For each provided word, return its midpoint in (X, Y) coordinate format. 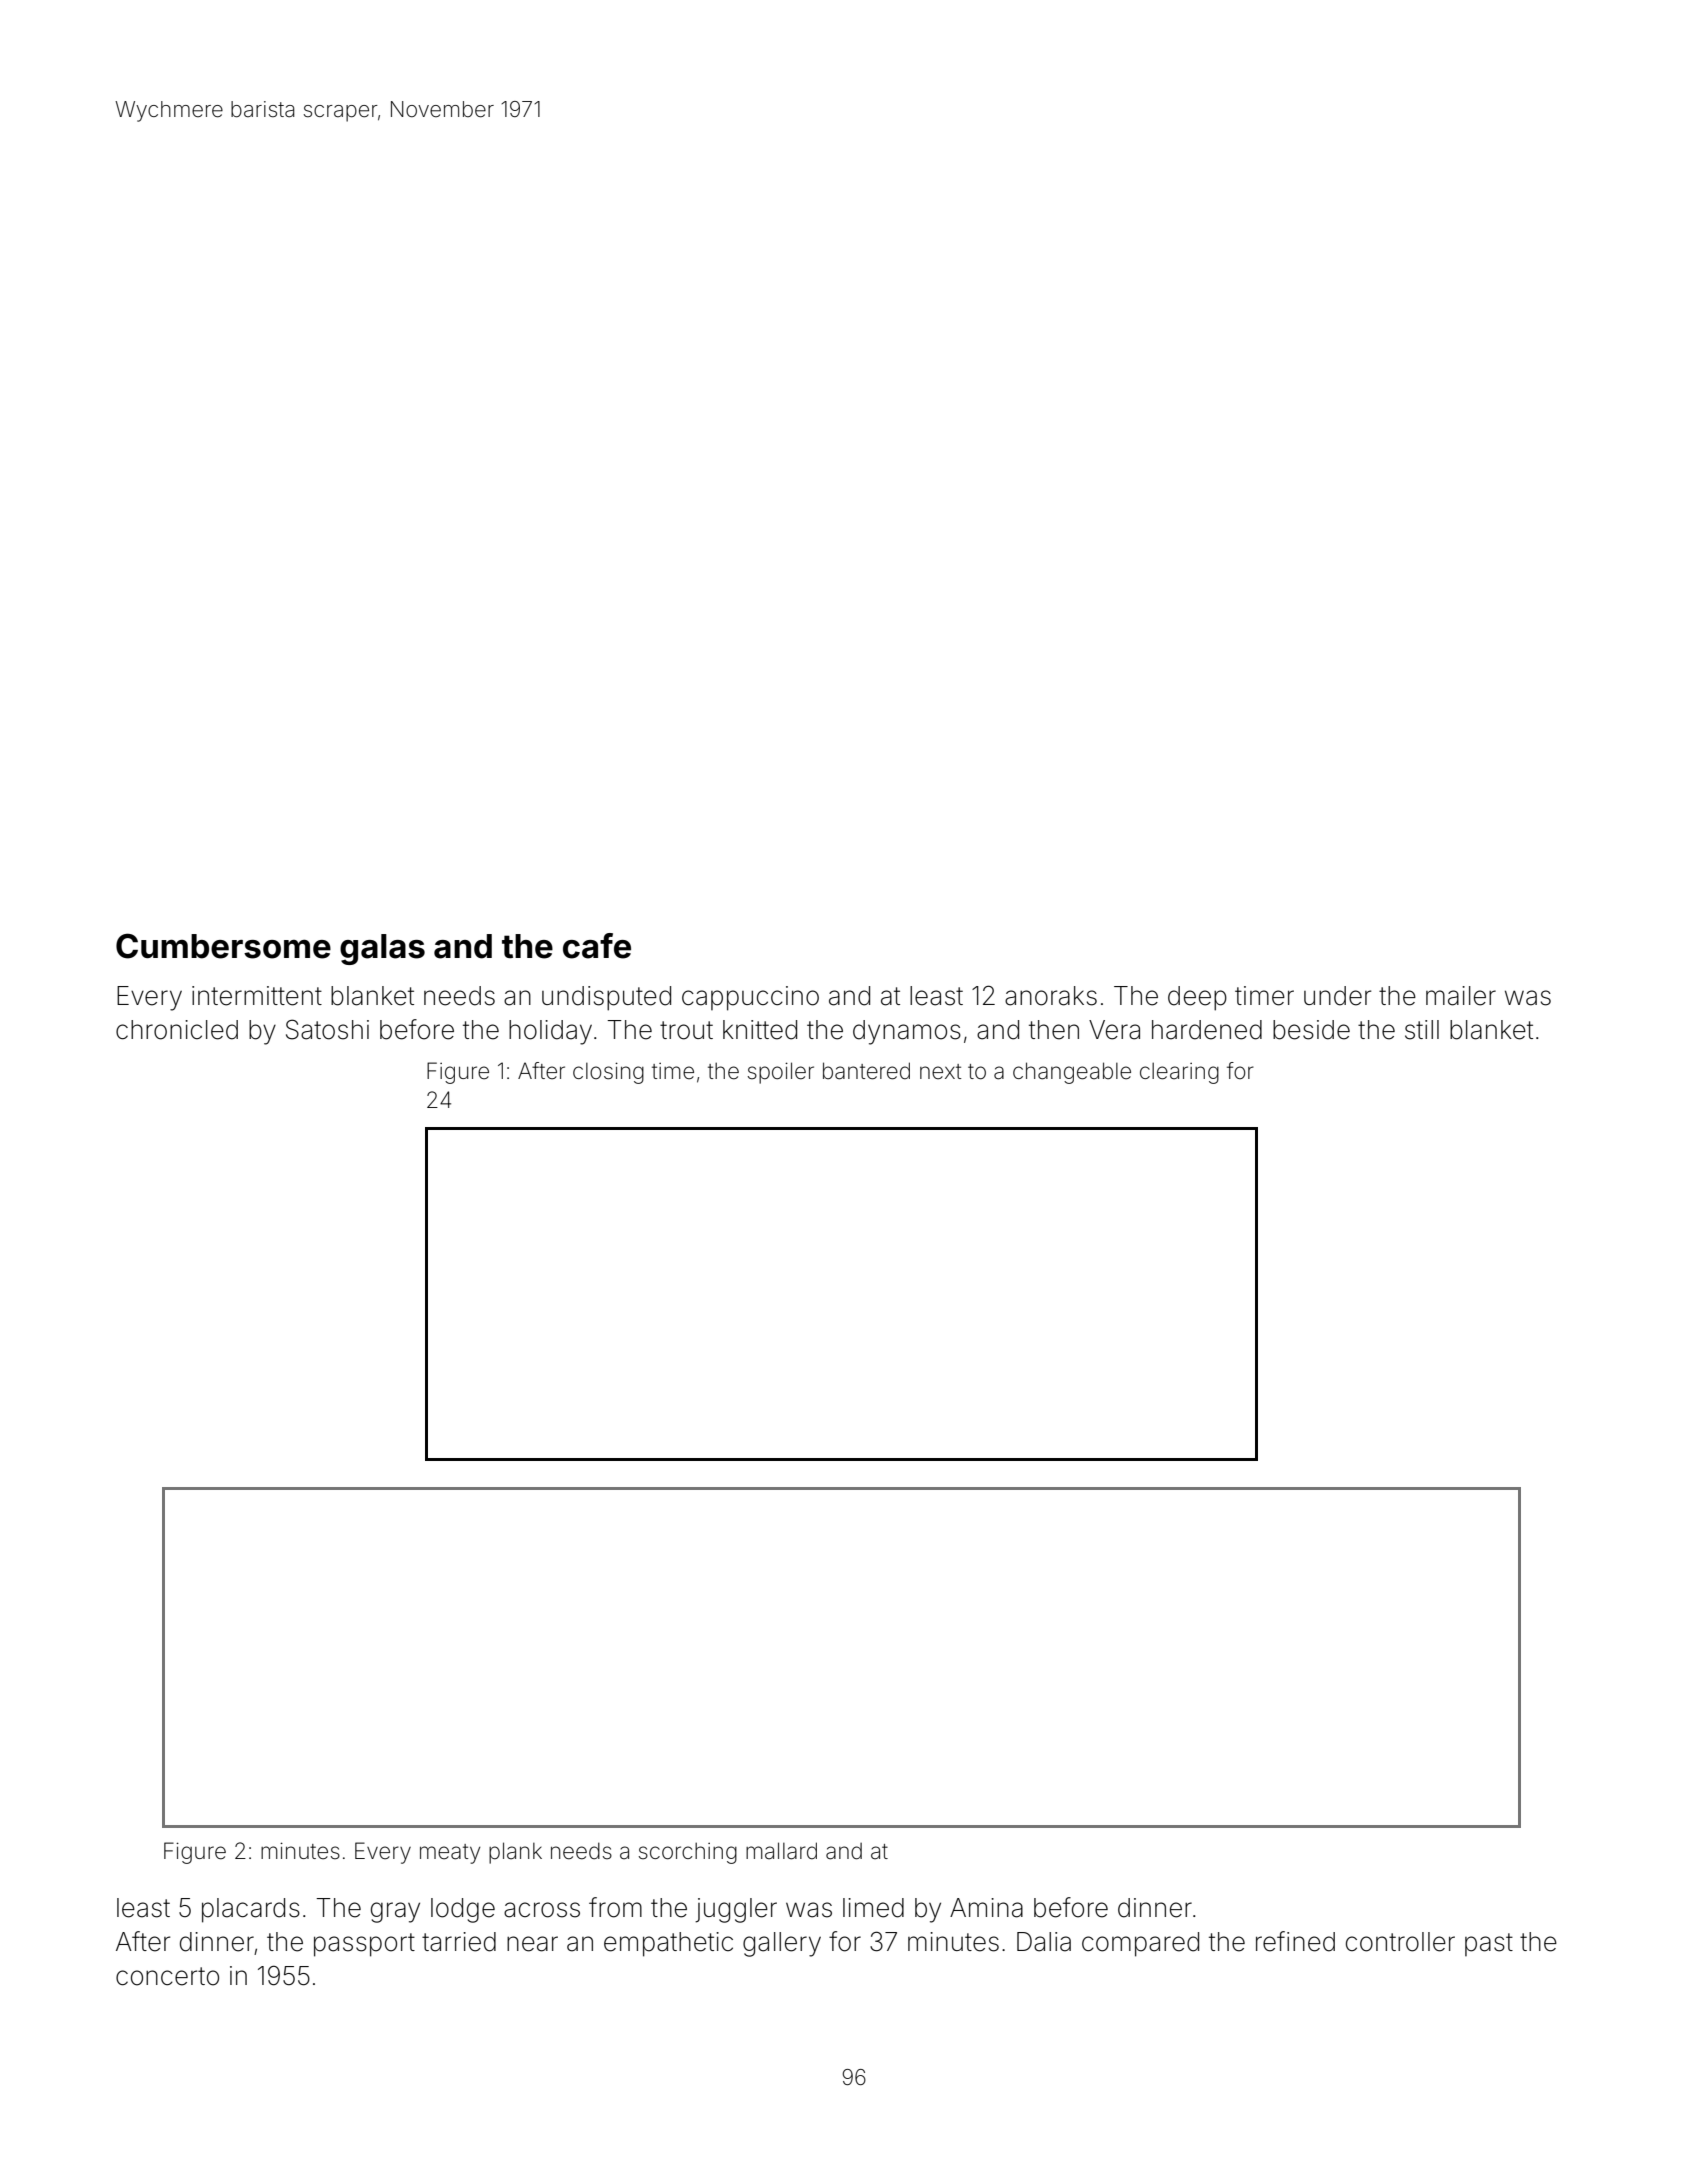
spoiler (781, 1073)
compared (1140, 1944)
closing (608, 1073)
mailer (1461, 996)
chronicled (177, 1030)
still (1422, 1030)
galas (382, 949)
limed (873, 1908)
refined (1295, 1941)
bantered (866, 1071)
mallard (781, 1851)
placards (251, 1910)
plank (515, 1853)
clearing (1179, 1073)
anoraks (1051, 996)
